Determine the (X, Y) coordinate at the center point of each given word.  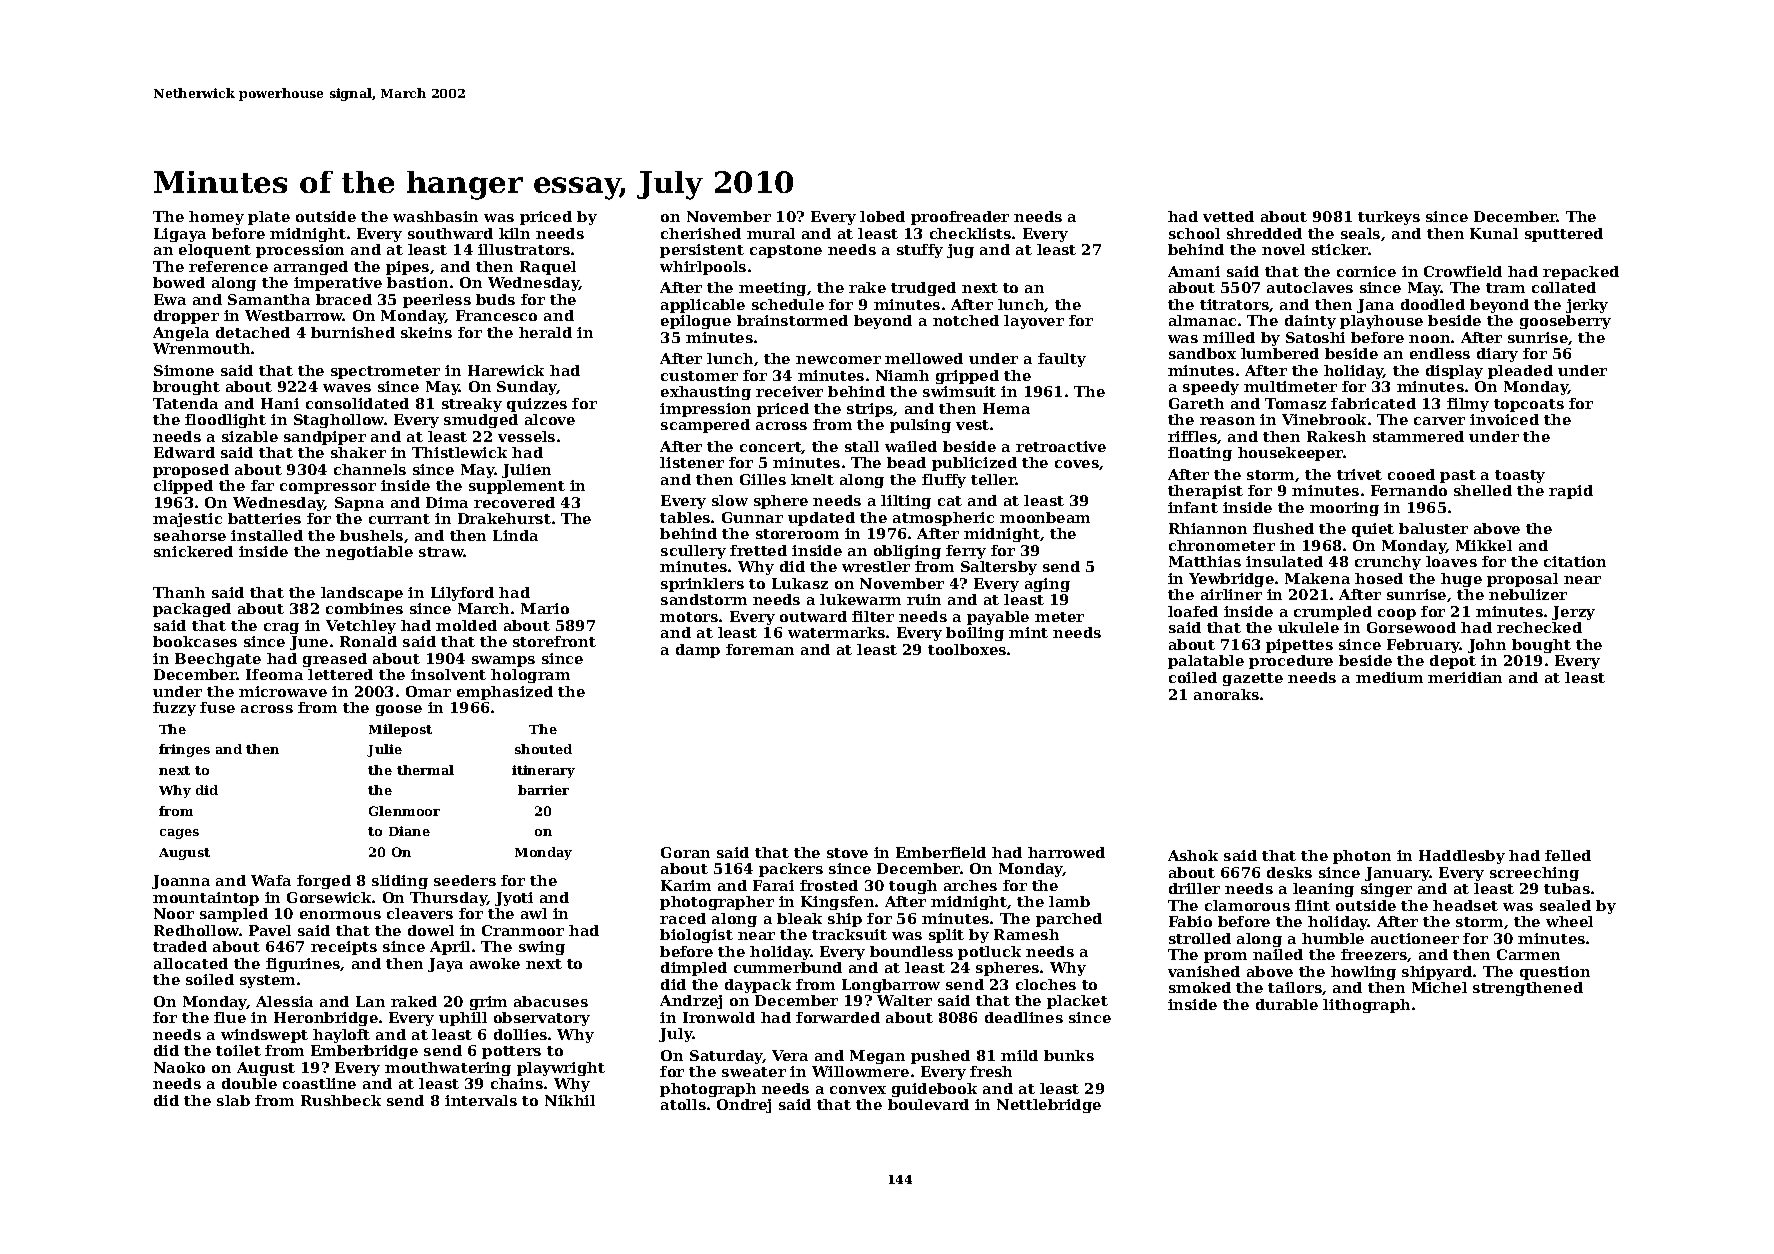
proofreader (960, 218)
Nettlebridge (1049, 1106)
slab (233, 1100)
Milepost (400, 730)
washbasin (435, 216)
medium (1389, 677)
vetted (1228, 216)
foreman (760, 649)
